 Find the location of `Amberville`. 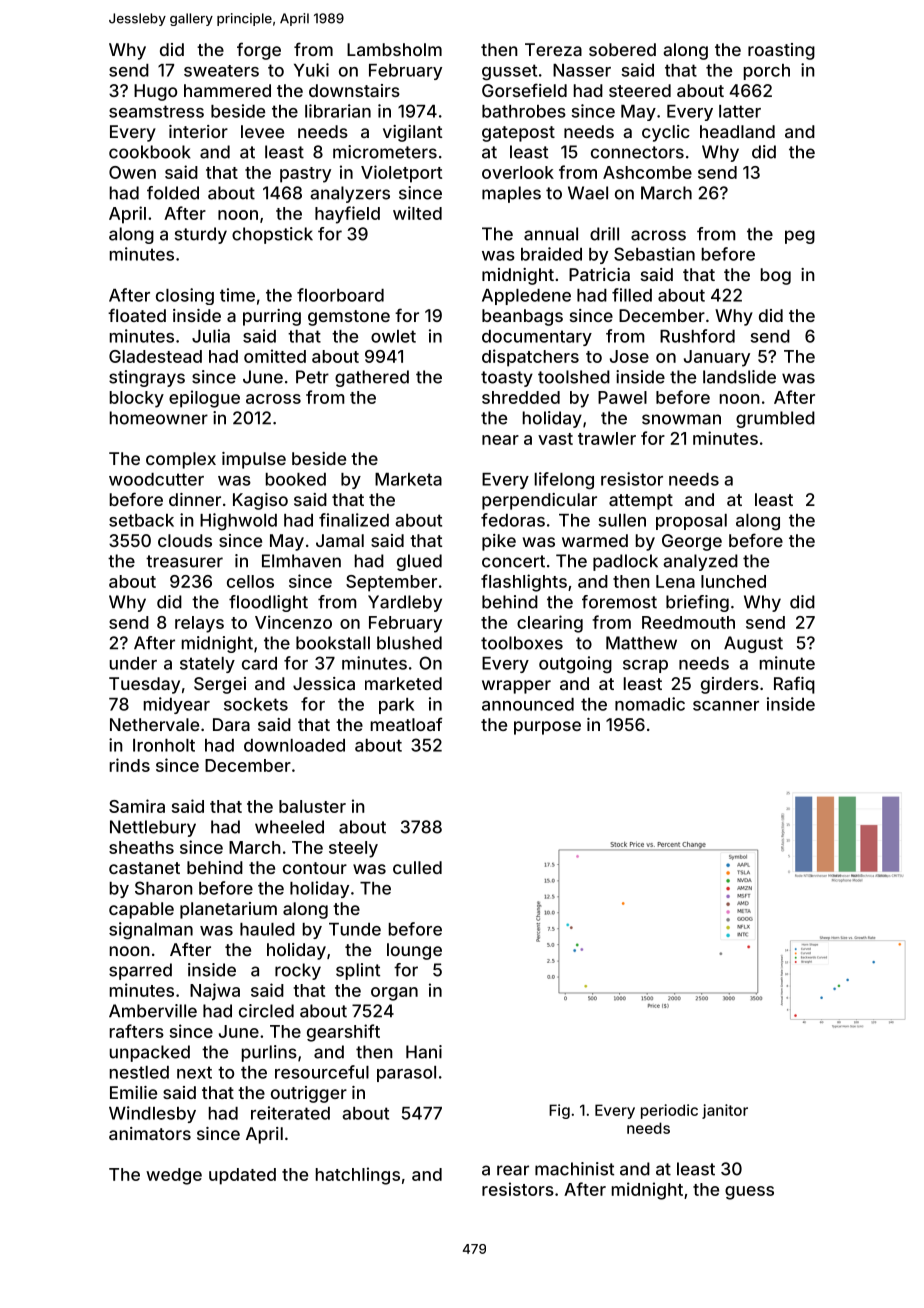

Amberville is located at coordinates (153, 1011).
